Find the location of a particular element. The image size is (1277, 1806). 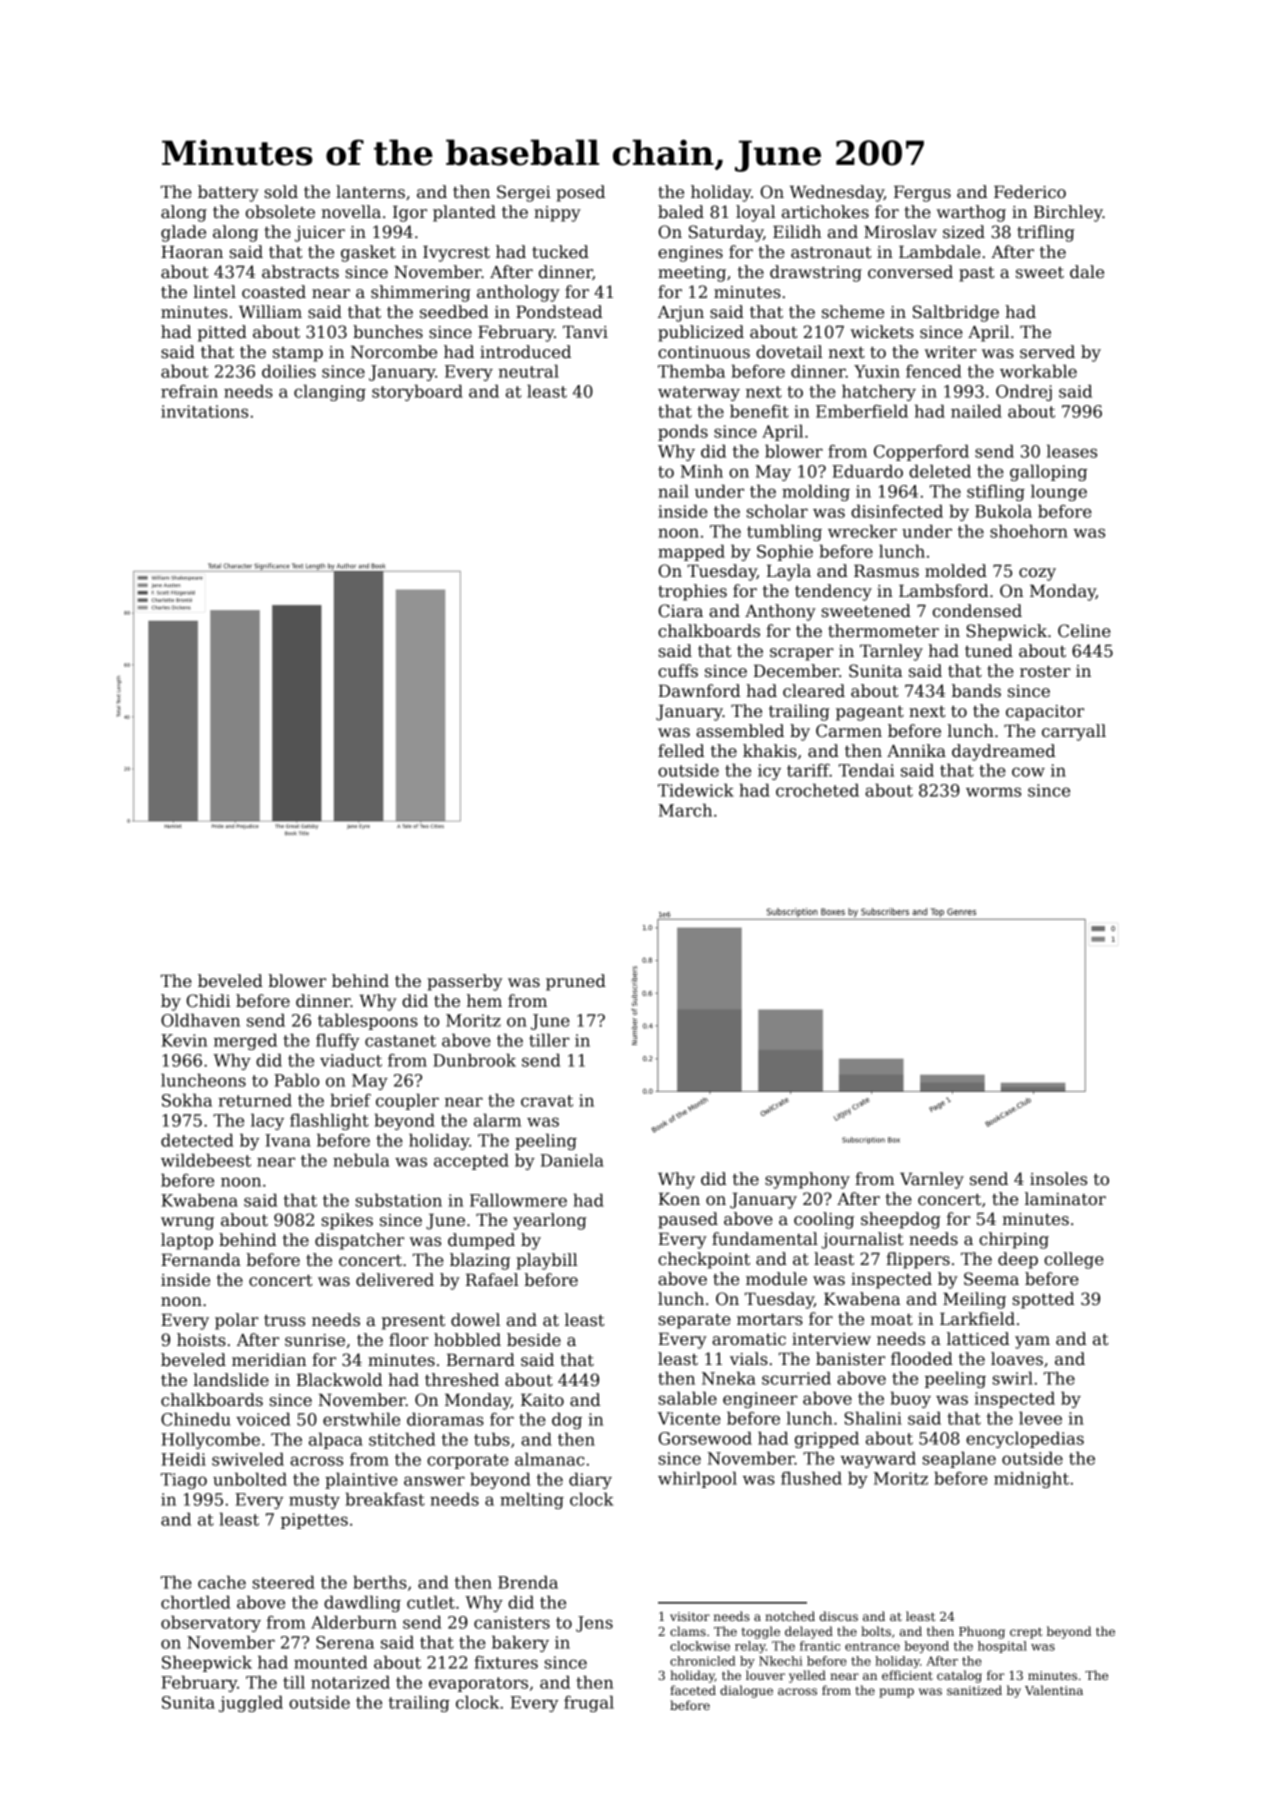

tablespoons is located at coordinates (368, 1022).
